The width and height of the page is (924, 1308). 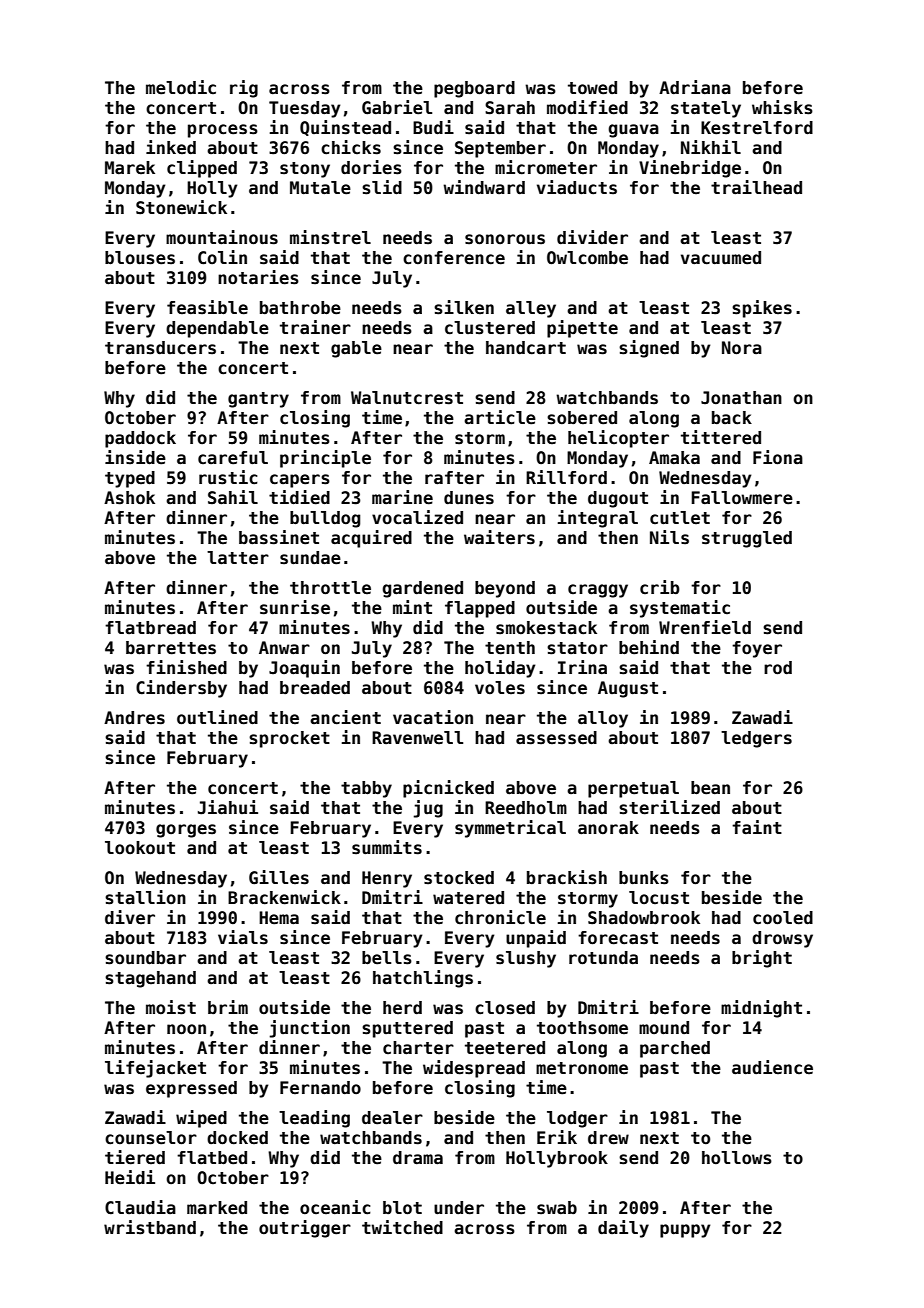 I want to click on Ashok, so click(x=129, y=498).
